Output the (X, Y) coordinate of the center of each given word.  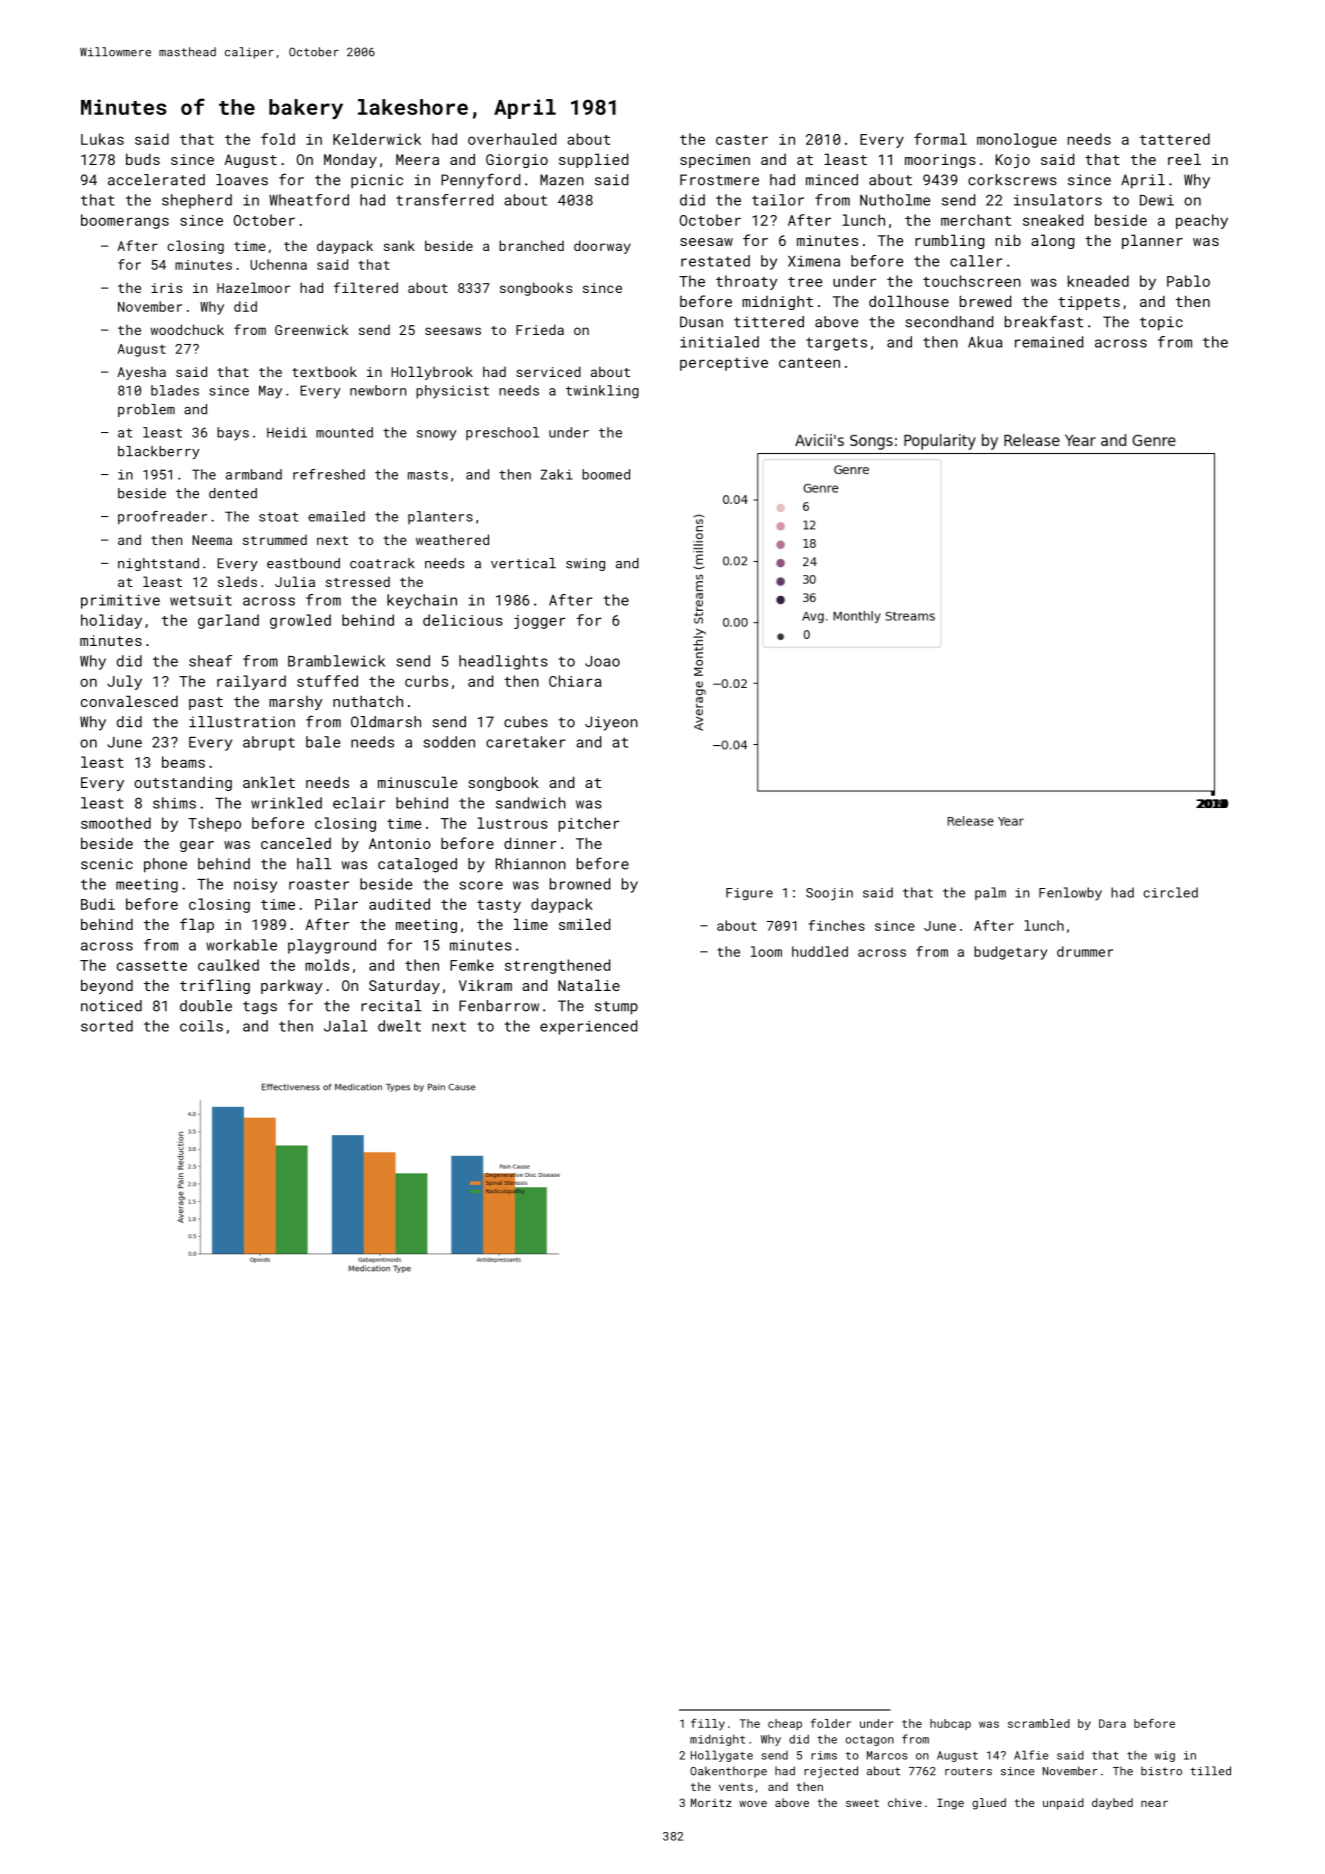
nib (1008, 240)
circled (1170, 892)
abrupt (269, 743)
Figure (749, 894)
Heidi (287, 432)
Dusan (701, 322)
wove (753, 1804)
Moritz (711, 1802)
